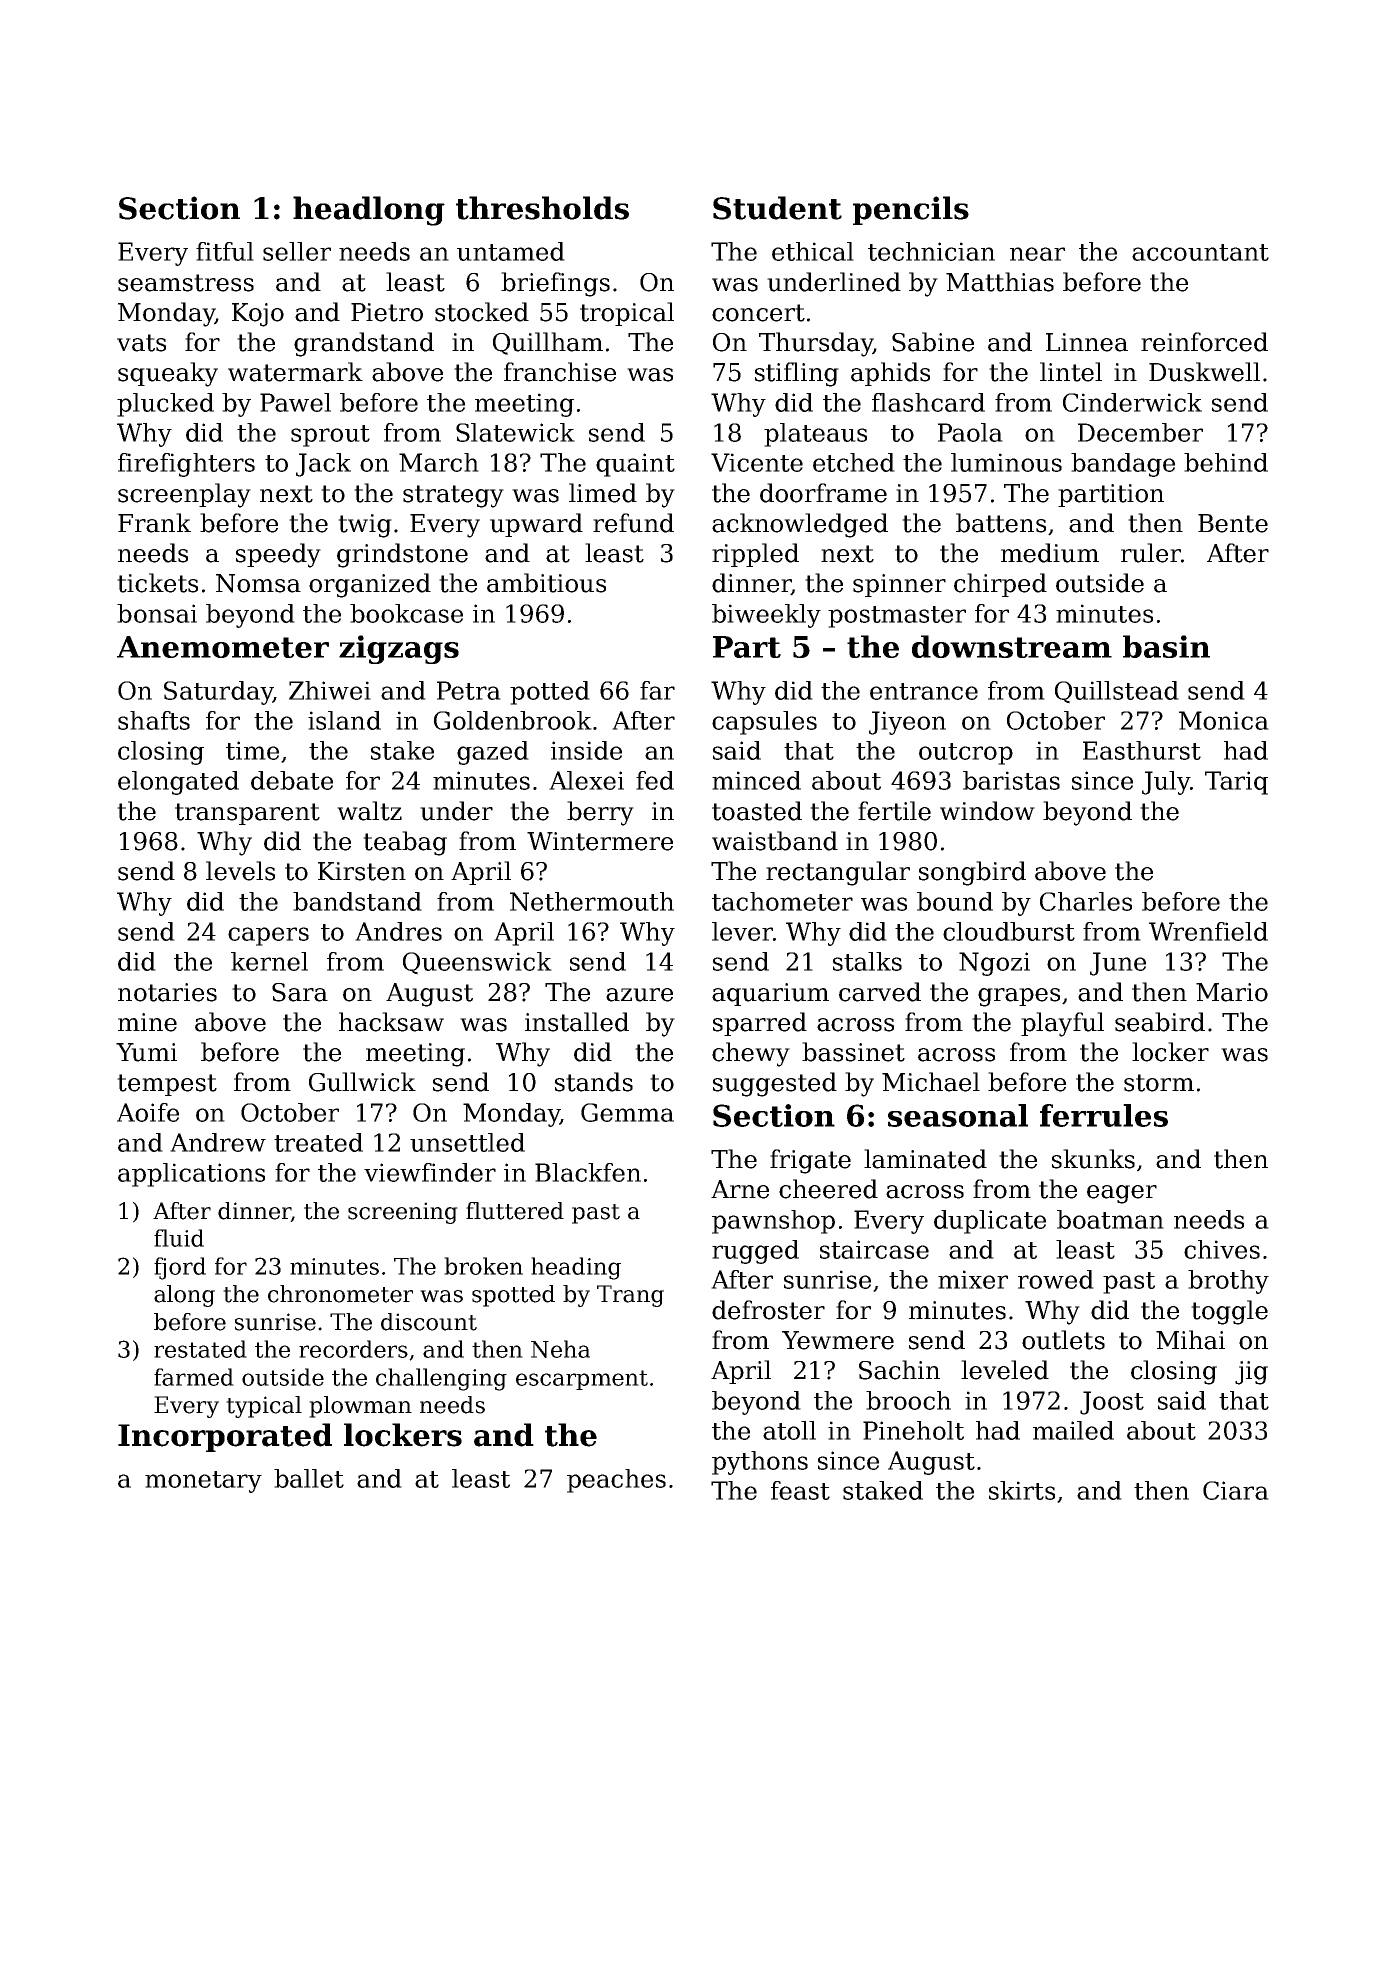  I want to click on Mario, so click(1232, 992).
